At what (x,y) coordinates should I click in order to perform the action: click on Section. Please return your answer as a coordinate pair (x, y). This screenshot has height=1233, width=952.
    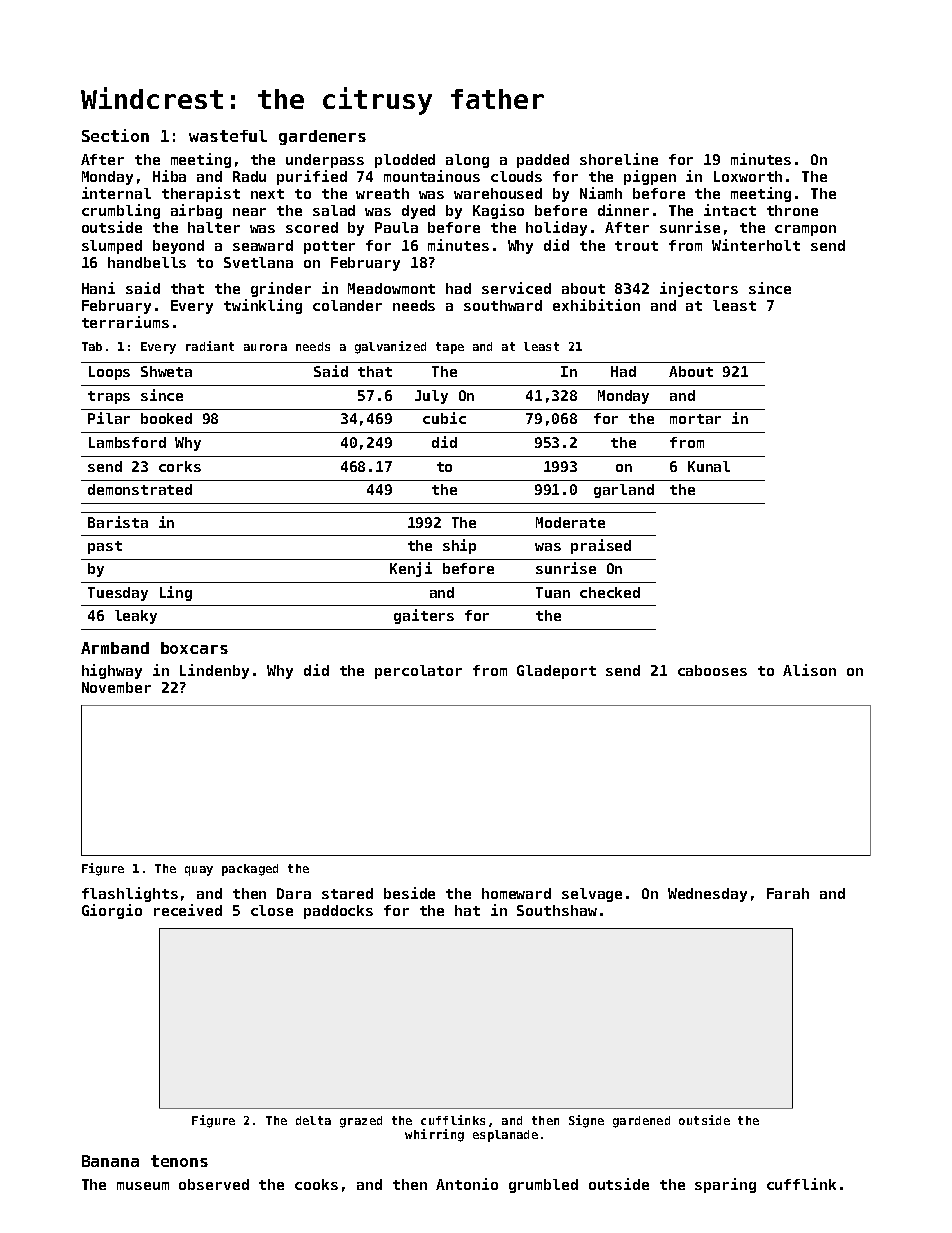
    Looking at the image, I should click on (115, 135).
